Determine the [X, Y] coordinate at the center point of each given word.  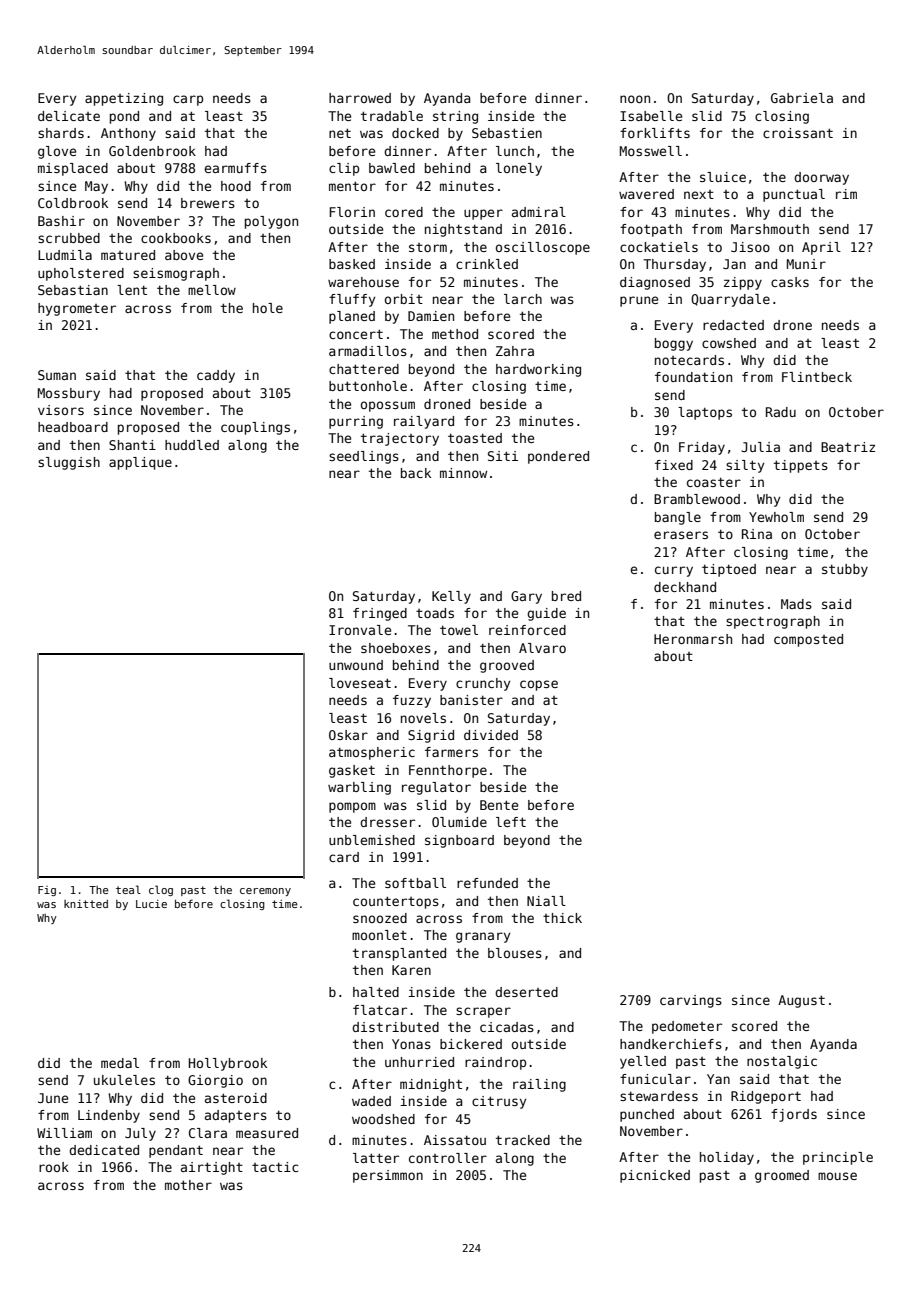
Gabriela [802, 98]
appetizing [124, 99]
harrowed [360, 98]
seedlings [364, 457]
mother [188, 1185]
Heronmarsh [693, 639]
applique [140, 463]
